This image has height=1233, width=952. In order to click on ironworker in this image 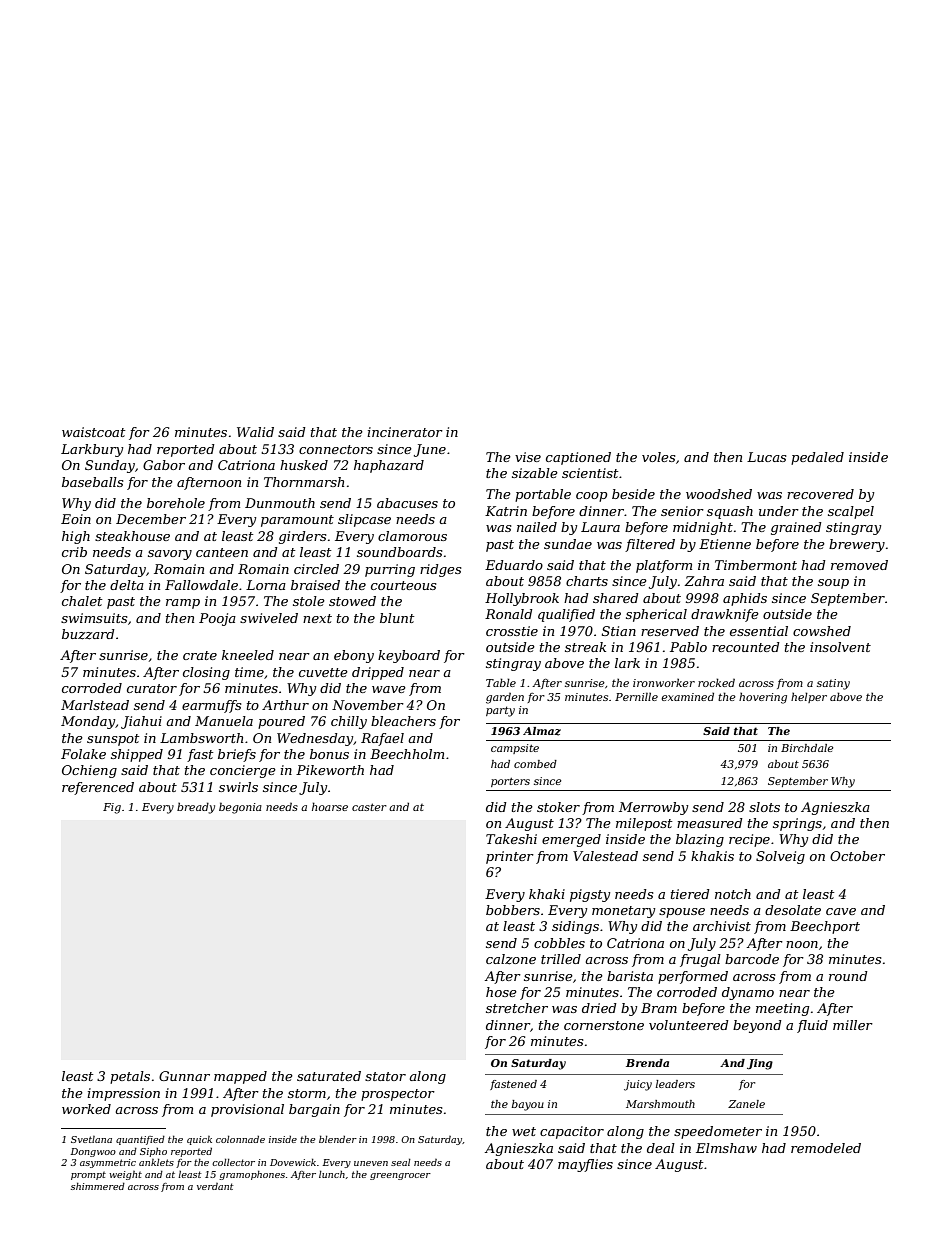, I will do `click(664, 683)`.
